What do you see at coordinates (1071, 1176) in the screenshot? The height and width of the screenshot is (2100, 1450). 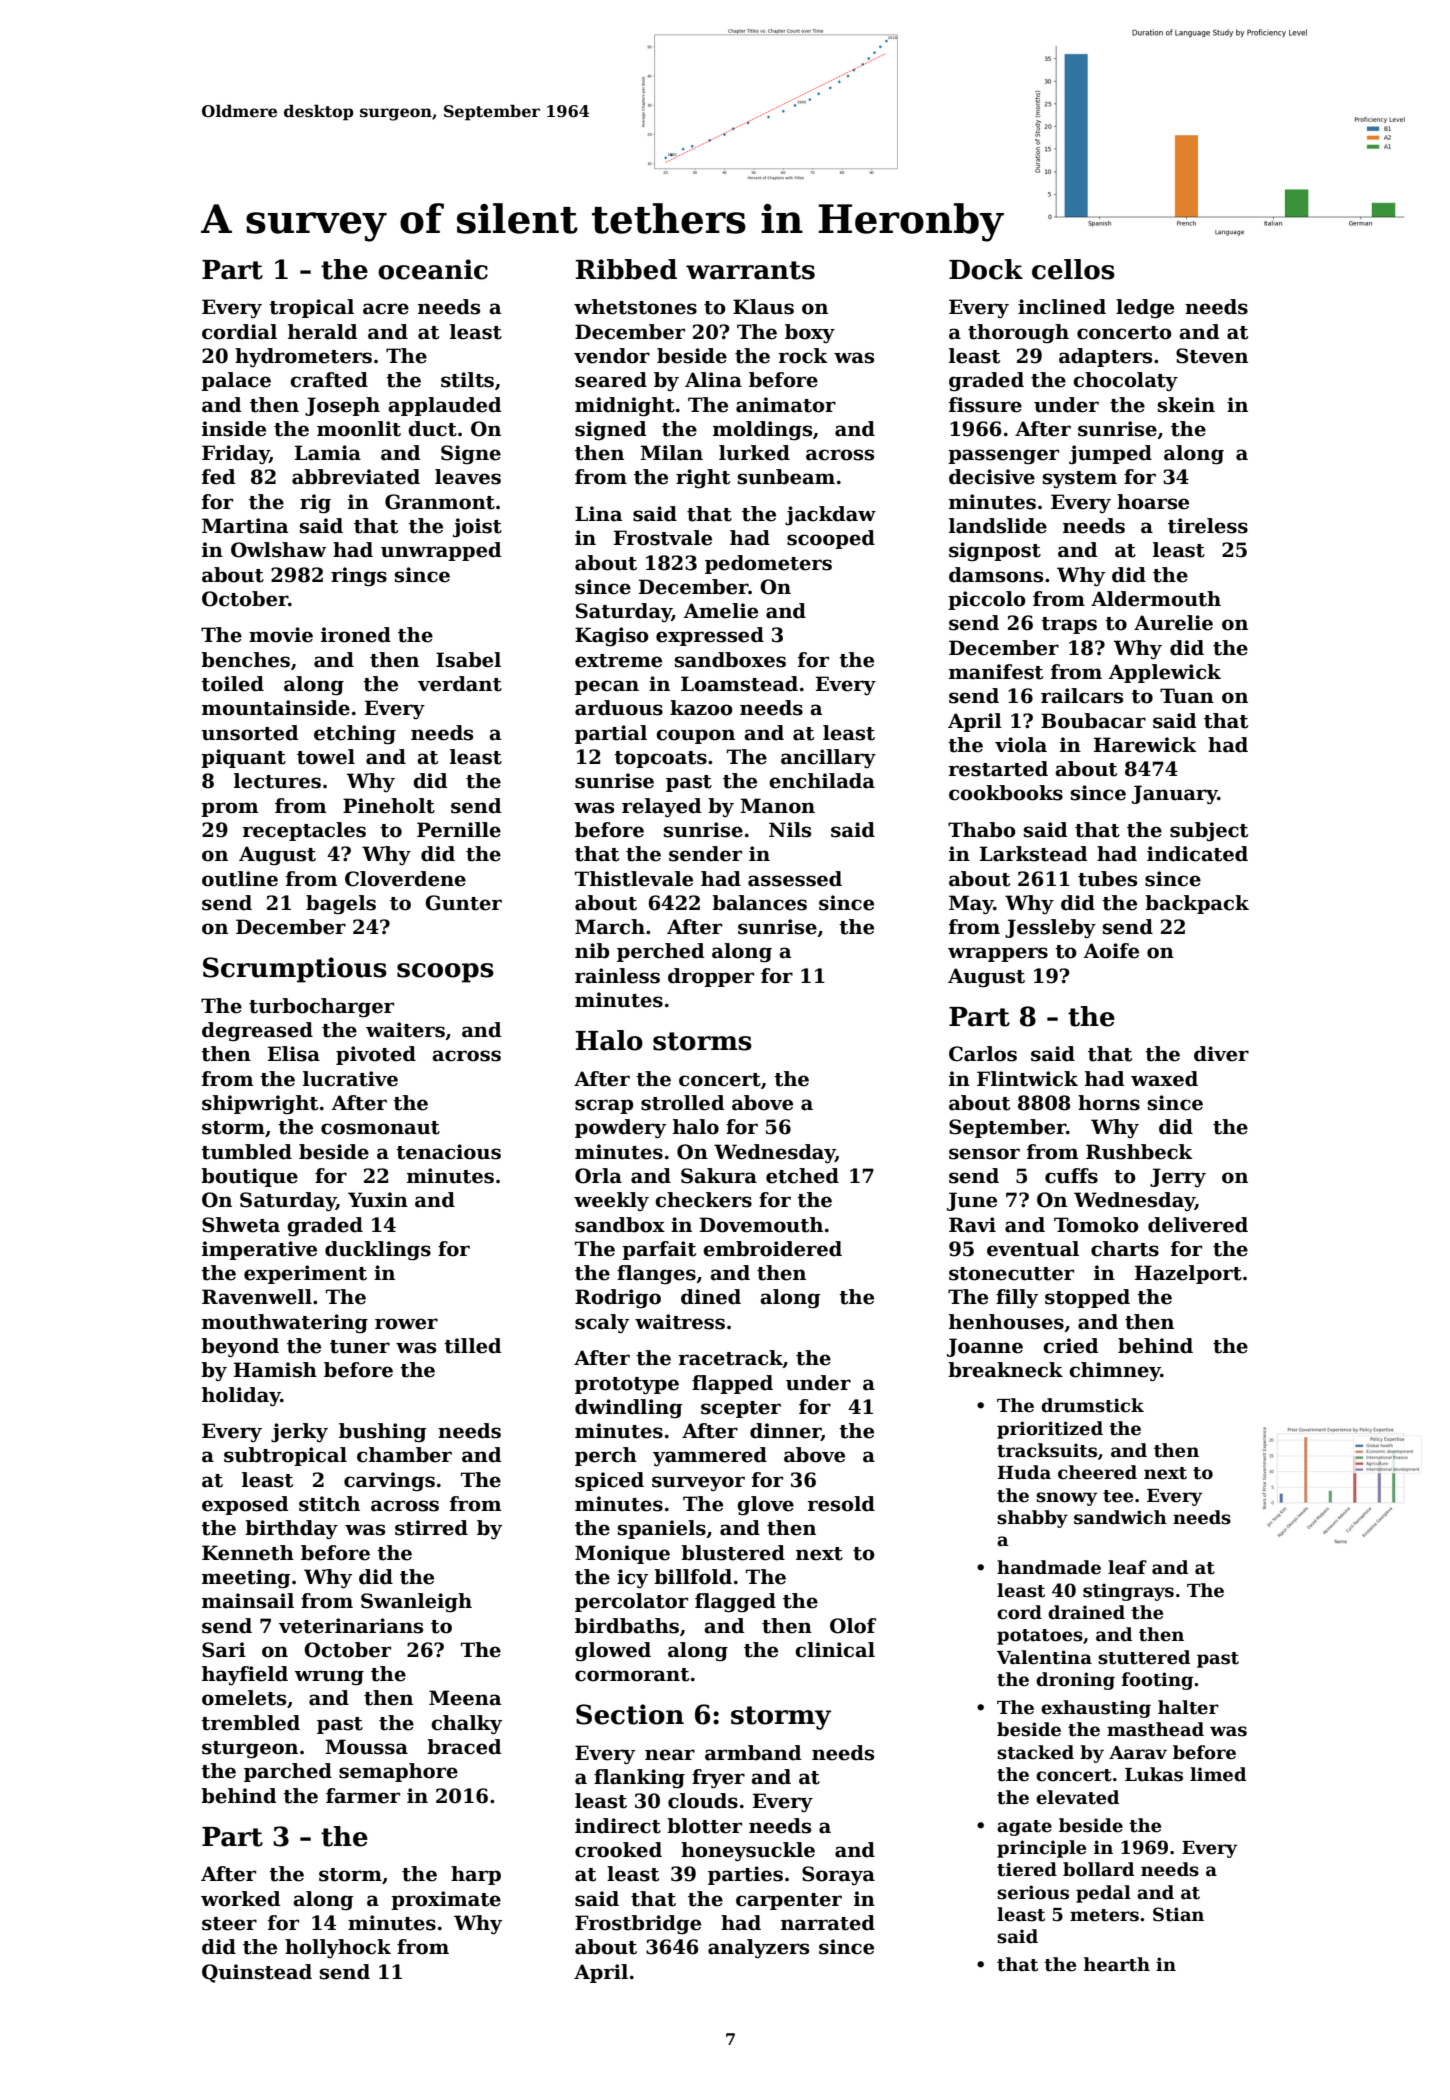 I see `cuffs` at bounding box center [1071, 1176].
